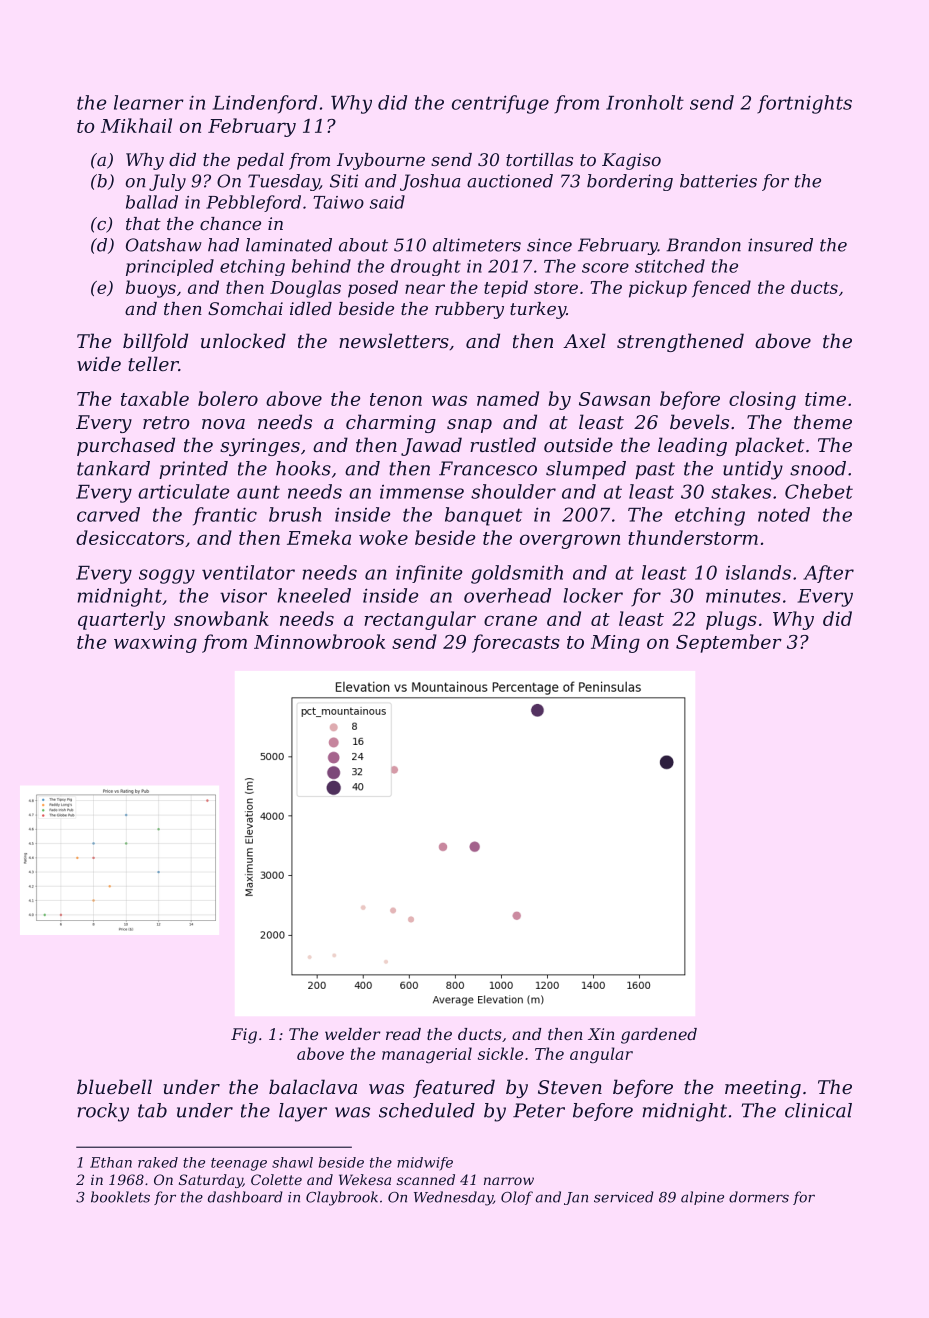 The image size is (929, 1318). I want to click on Claybrook, so click(342, 1198).
